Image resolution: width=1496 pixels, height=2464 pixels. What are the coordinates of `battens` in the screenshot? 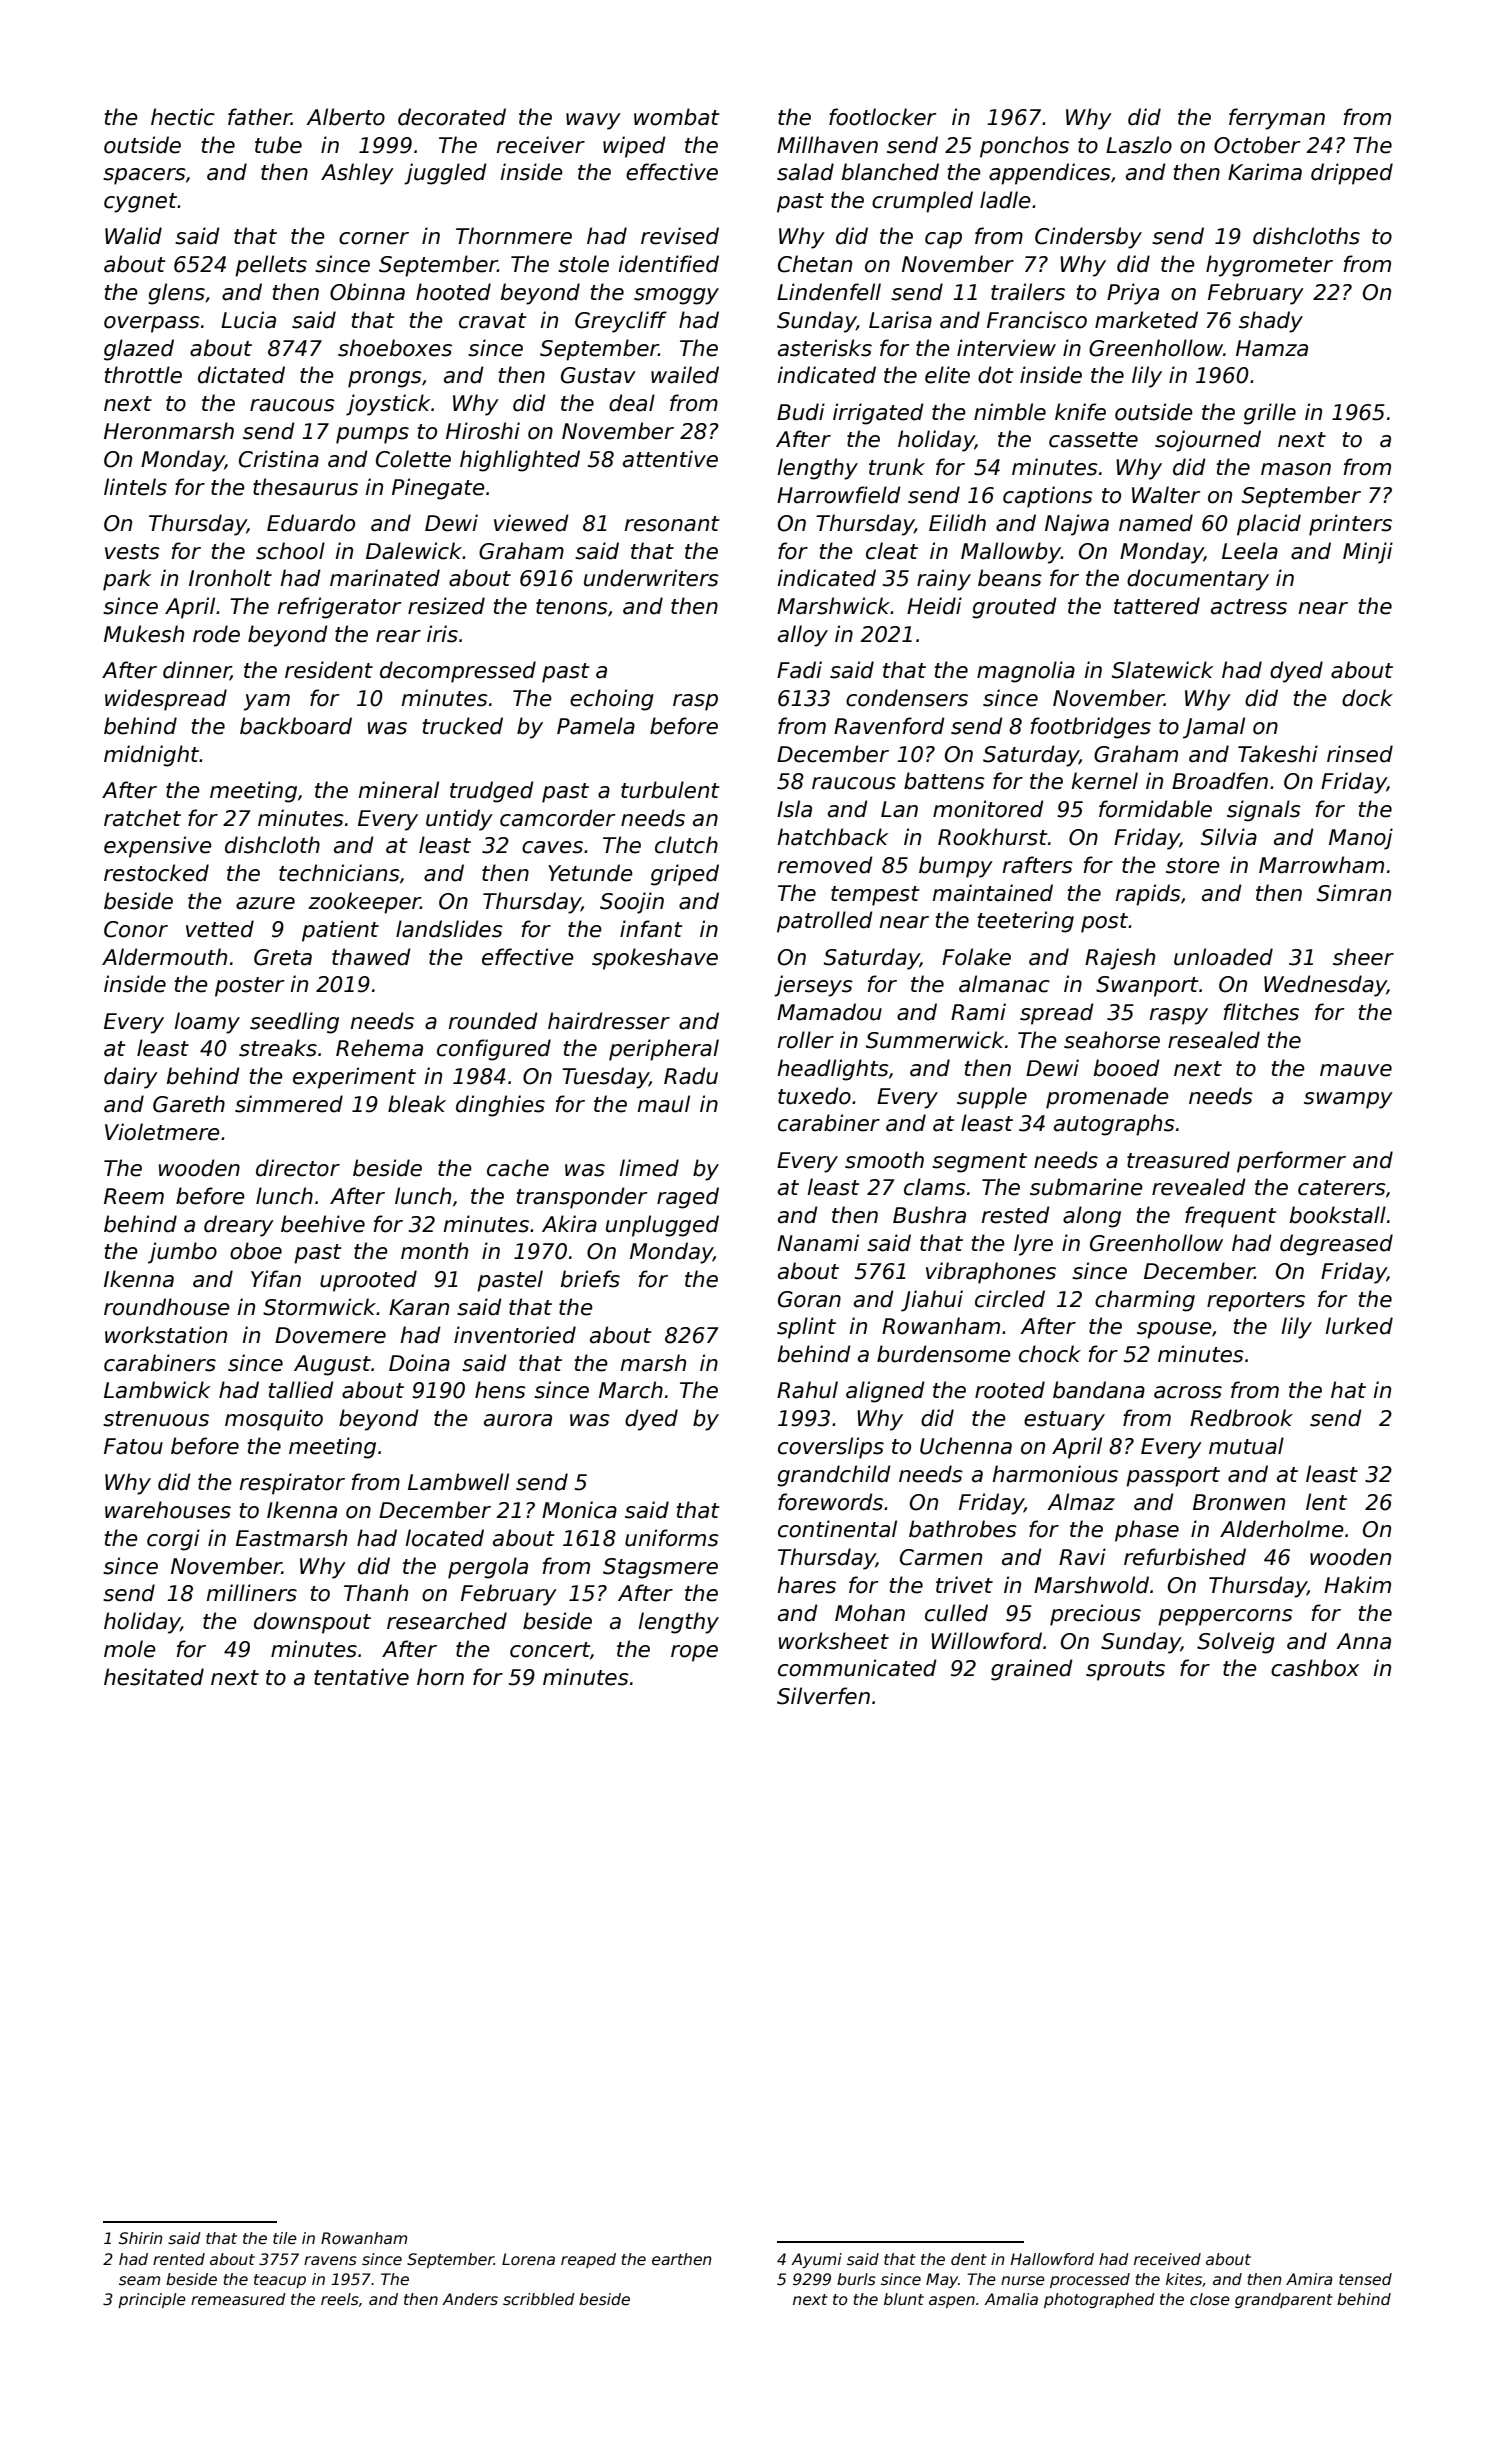 It's located at (944, 781).
